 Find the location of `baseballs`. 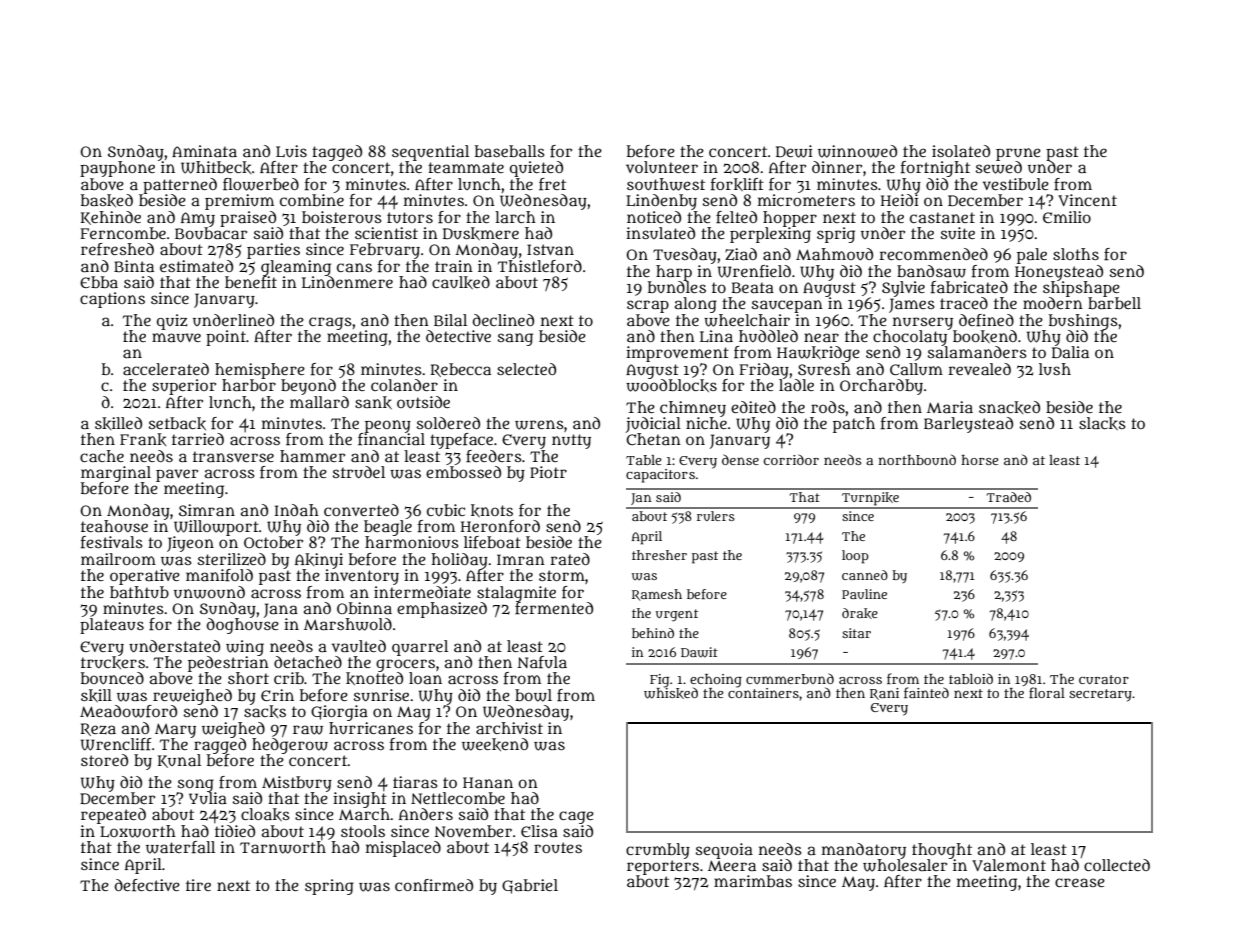

baseballs is located at coordinates (510, 151).
